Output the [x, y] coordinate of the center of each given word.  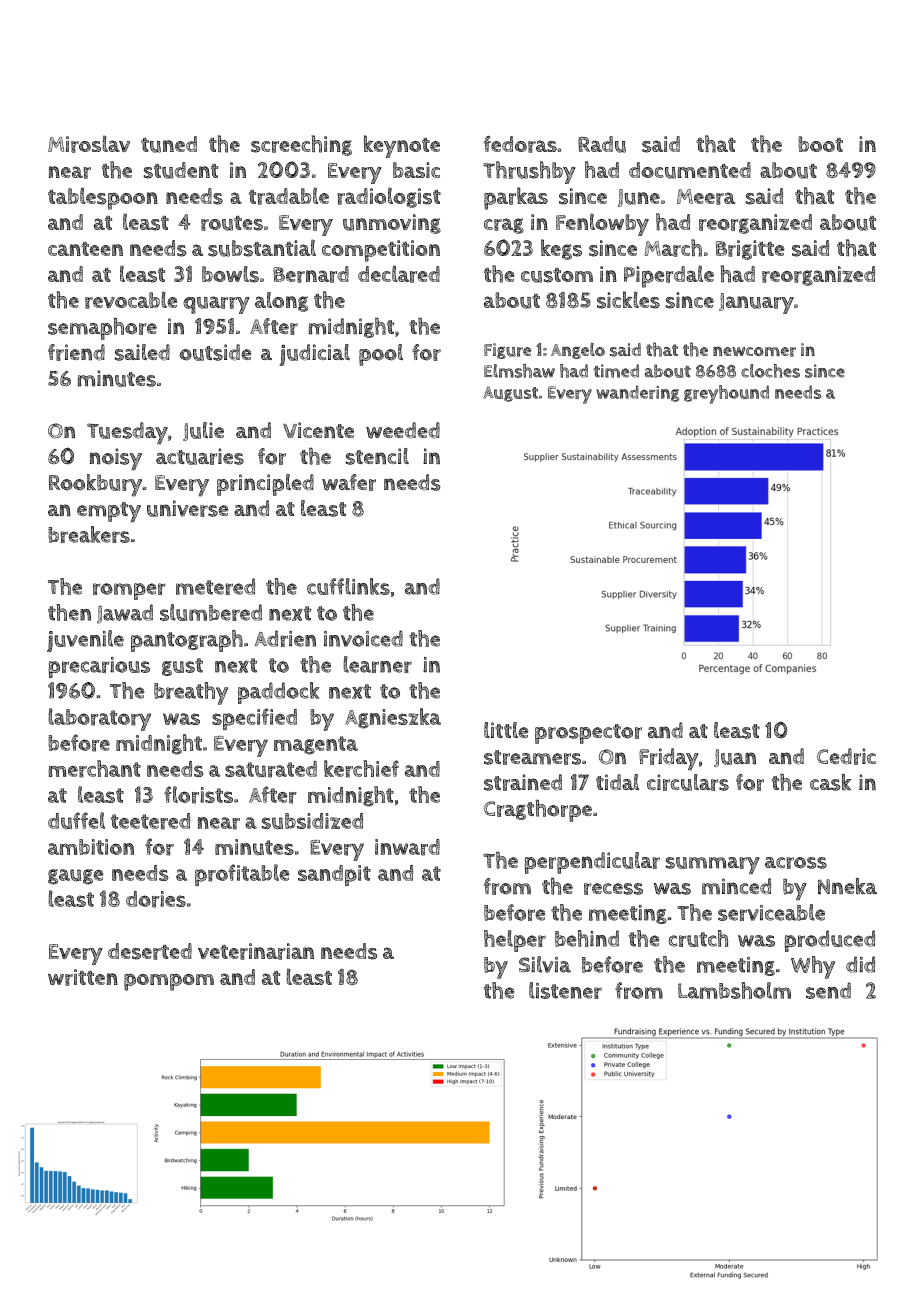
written [83, 977]
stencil [377, 456]
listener [565, 990]
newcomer [754, 351]
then [69, 612]
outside [215, 352]
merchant [95, 769]
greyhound [726, 394]
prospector [588, 734]
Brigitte [750, 250]
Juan [735, 758]
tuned [169, 144]
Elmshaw [519, 371]
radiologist [389, 197]
